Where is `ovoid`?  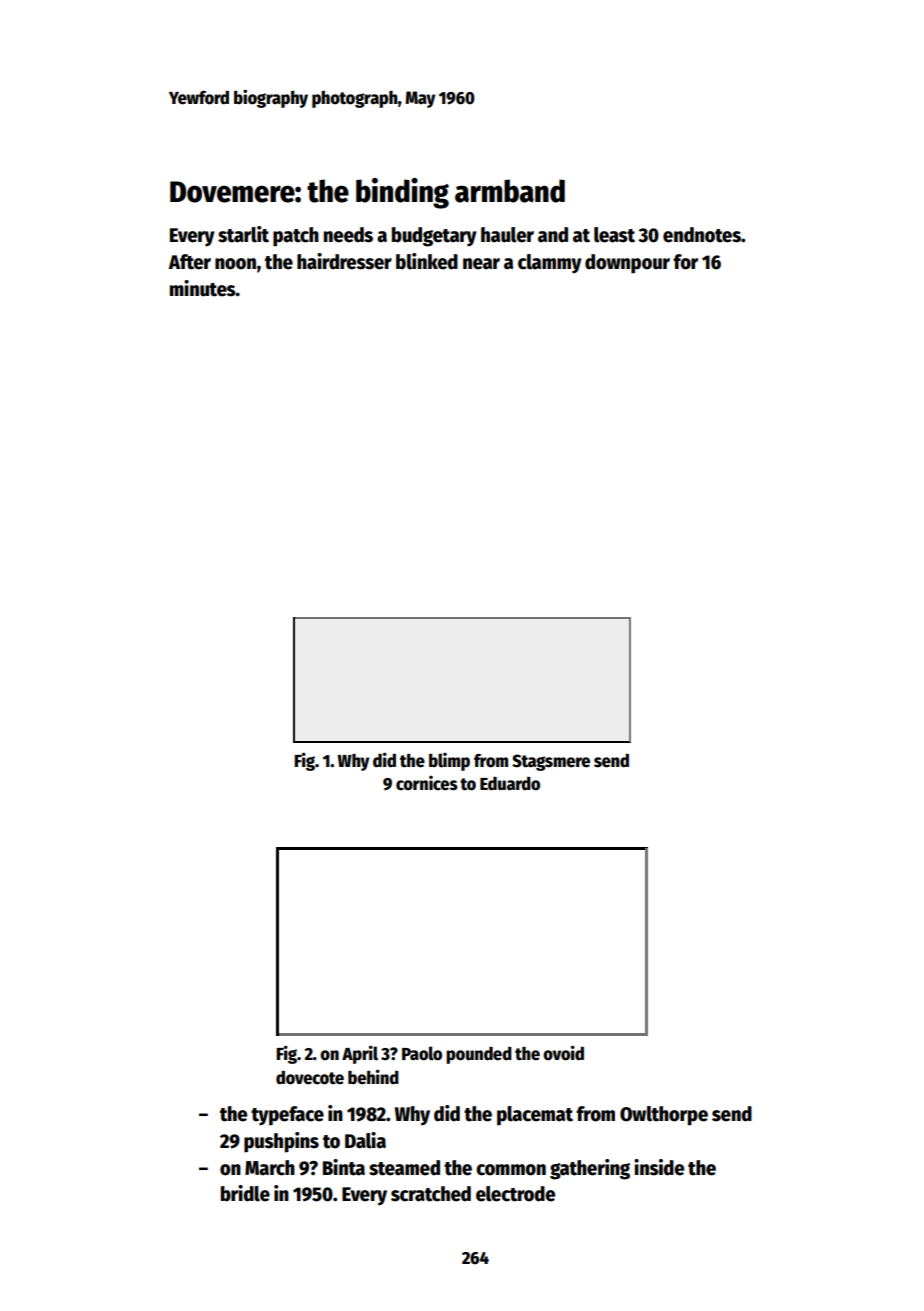
ovoid is located at coordinates (563, 1053).
